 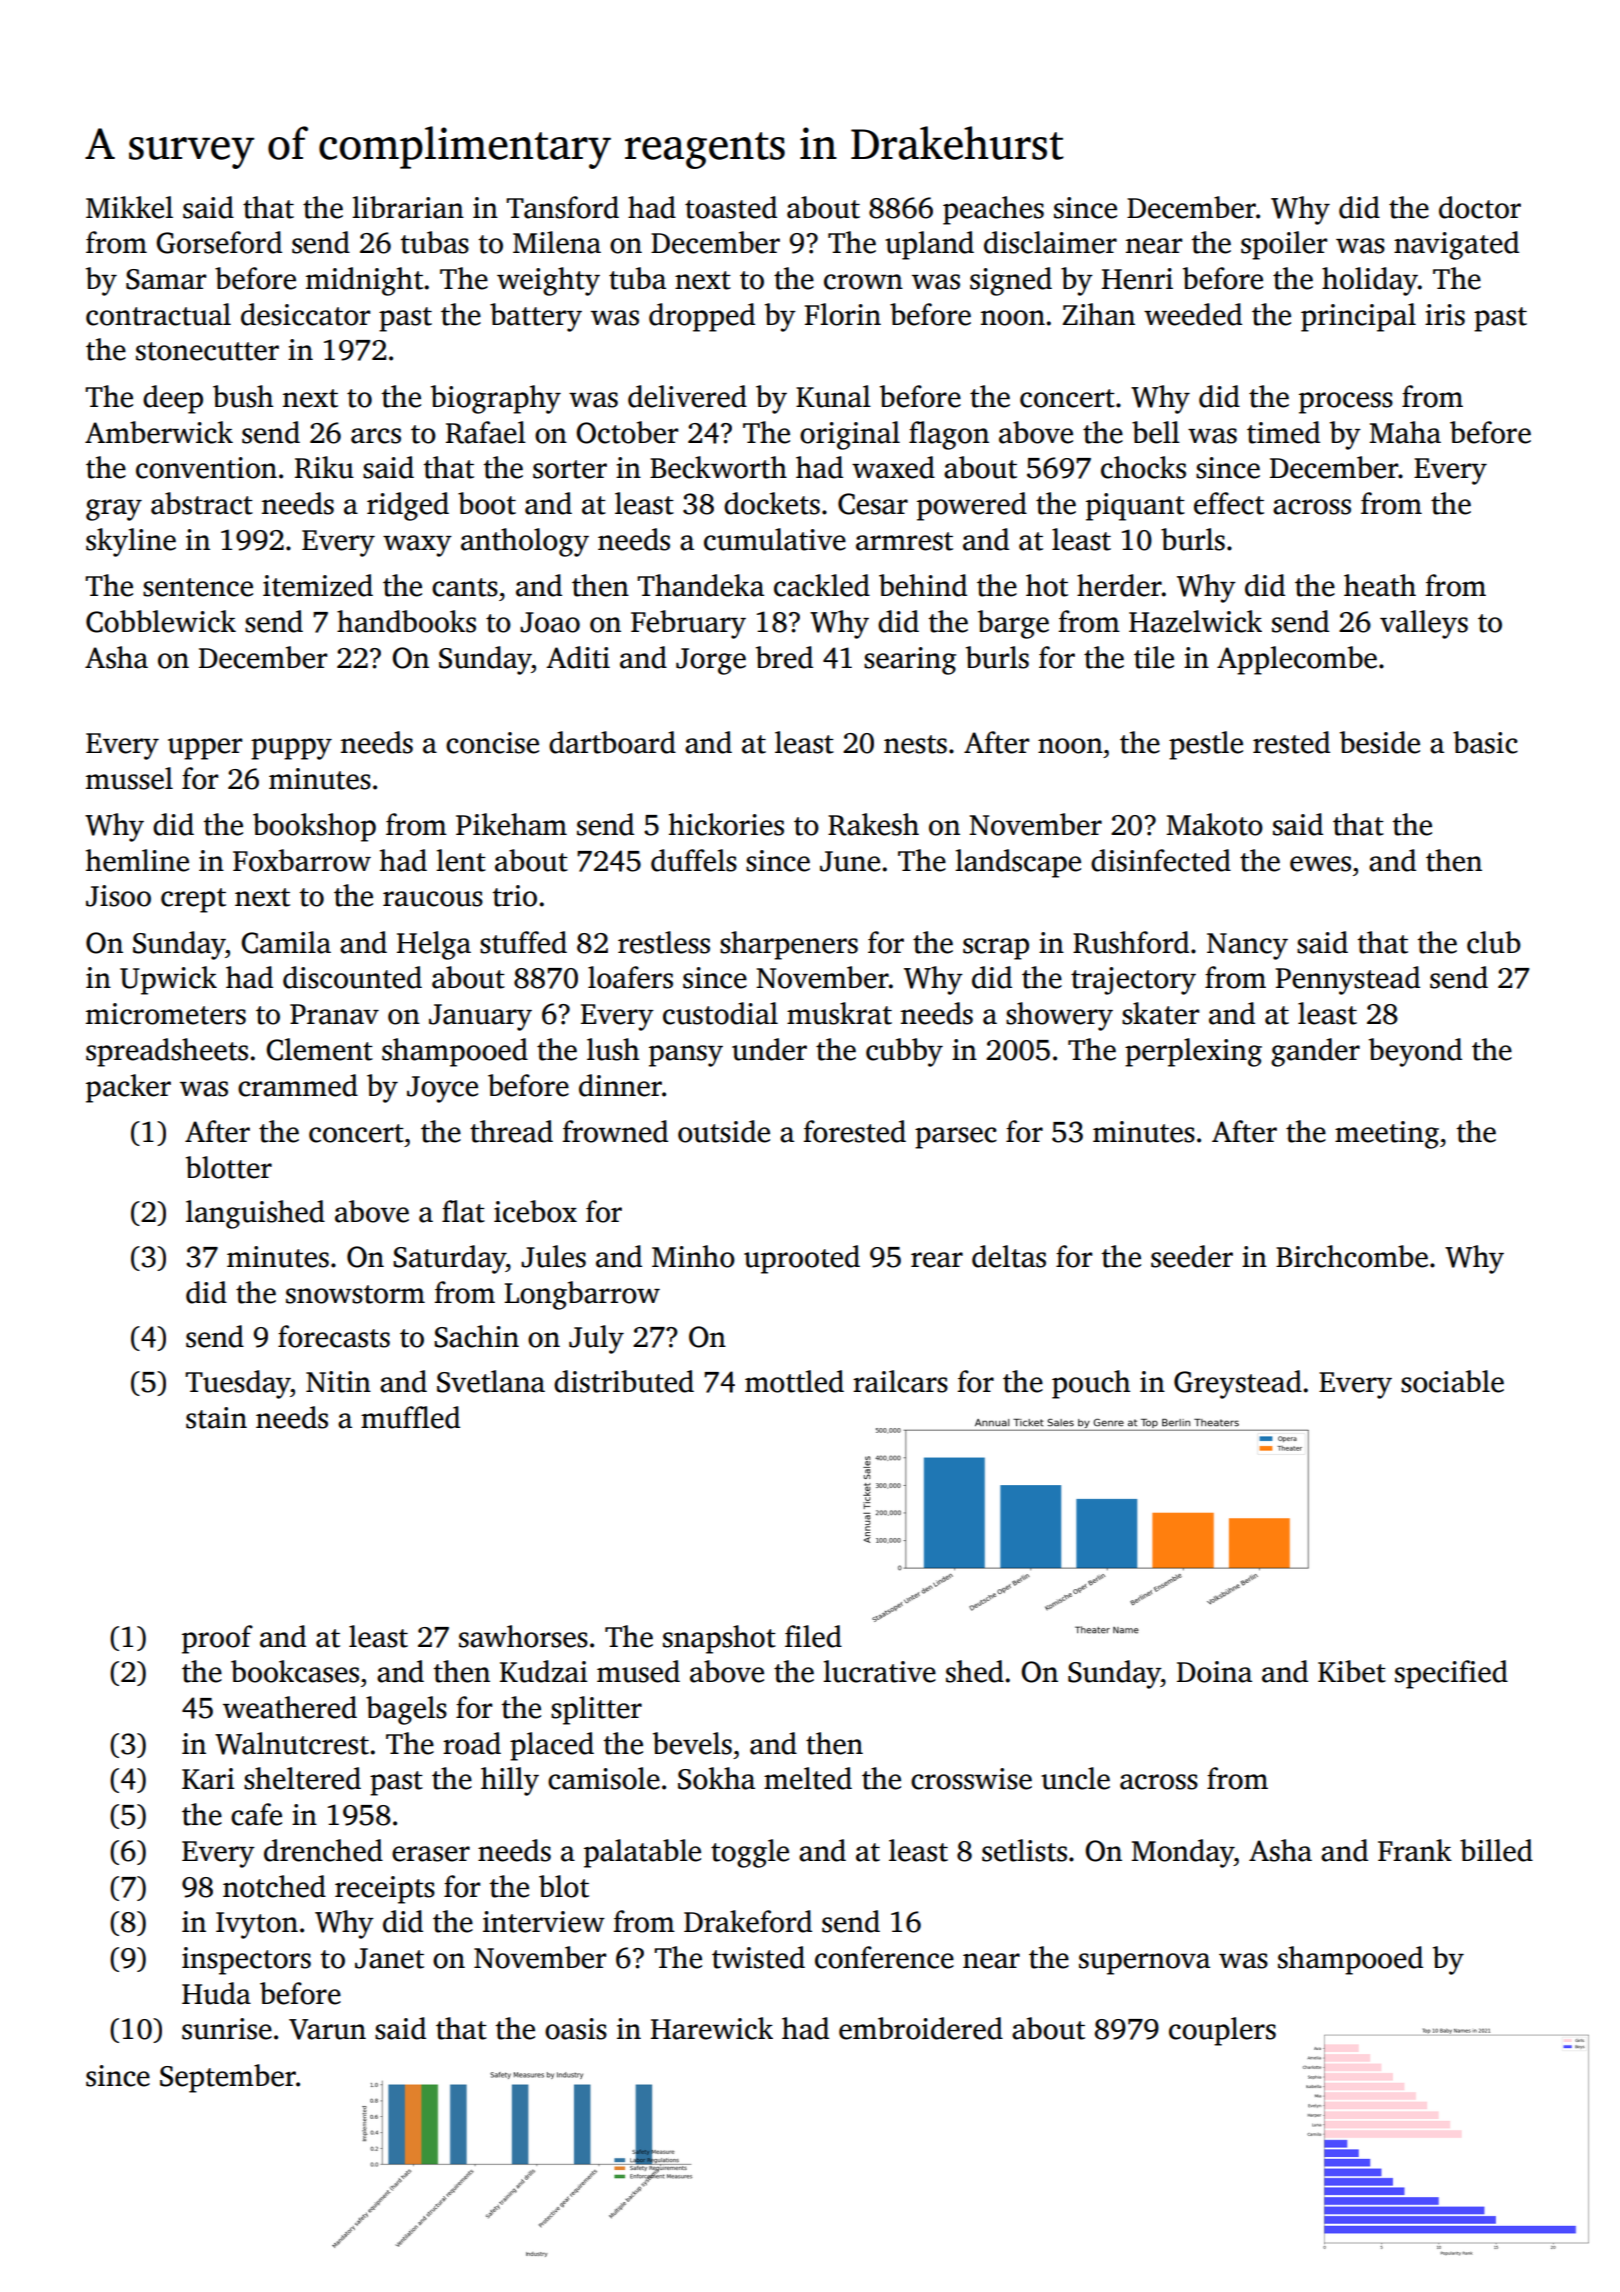 I want to click on signed, so click(x=1011, y=281).
